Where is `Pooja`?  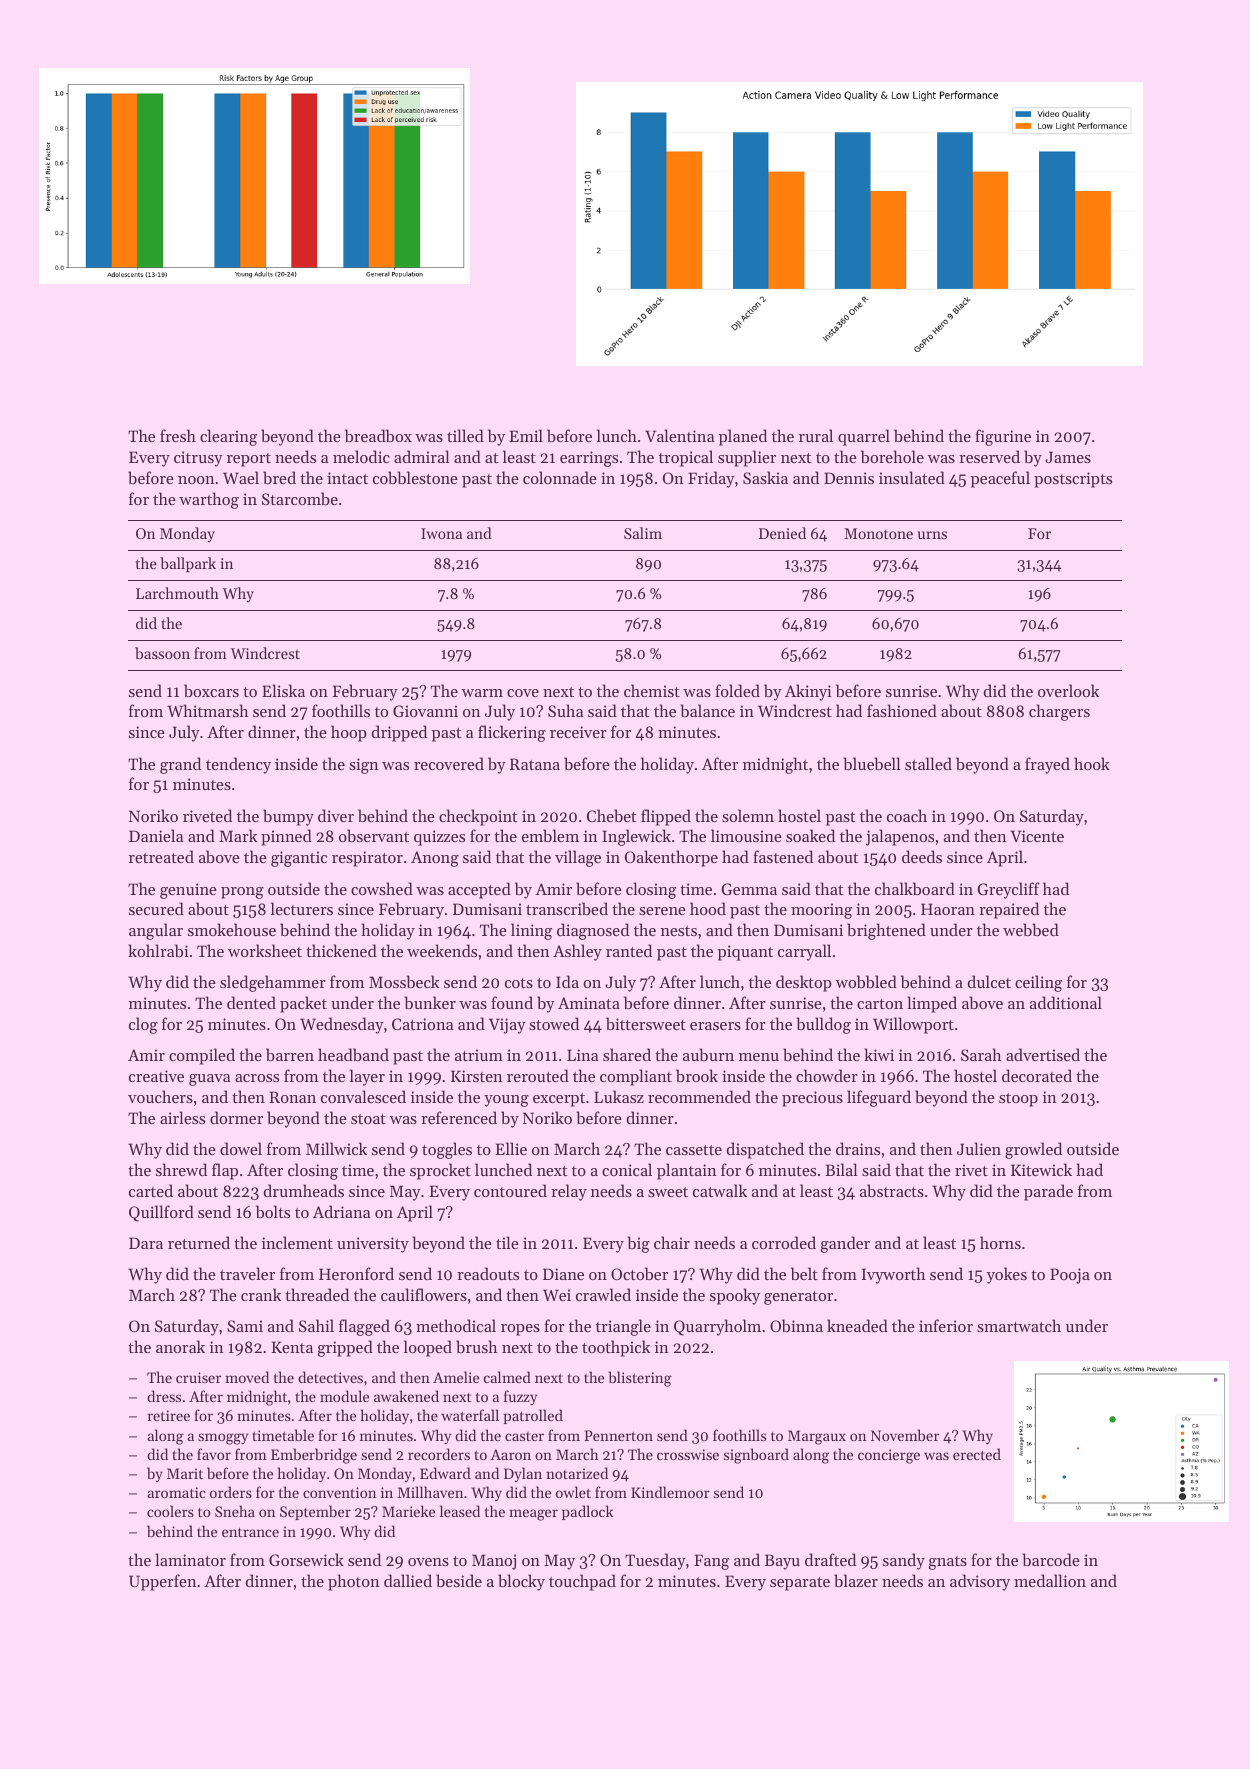
Pooja is located at coordinates (1070, 1276).
